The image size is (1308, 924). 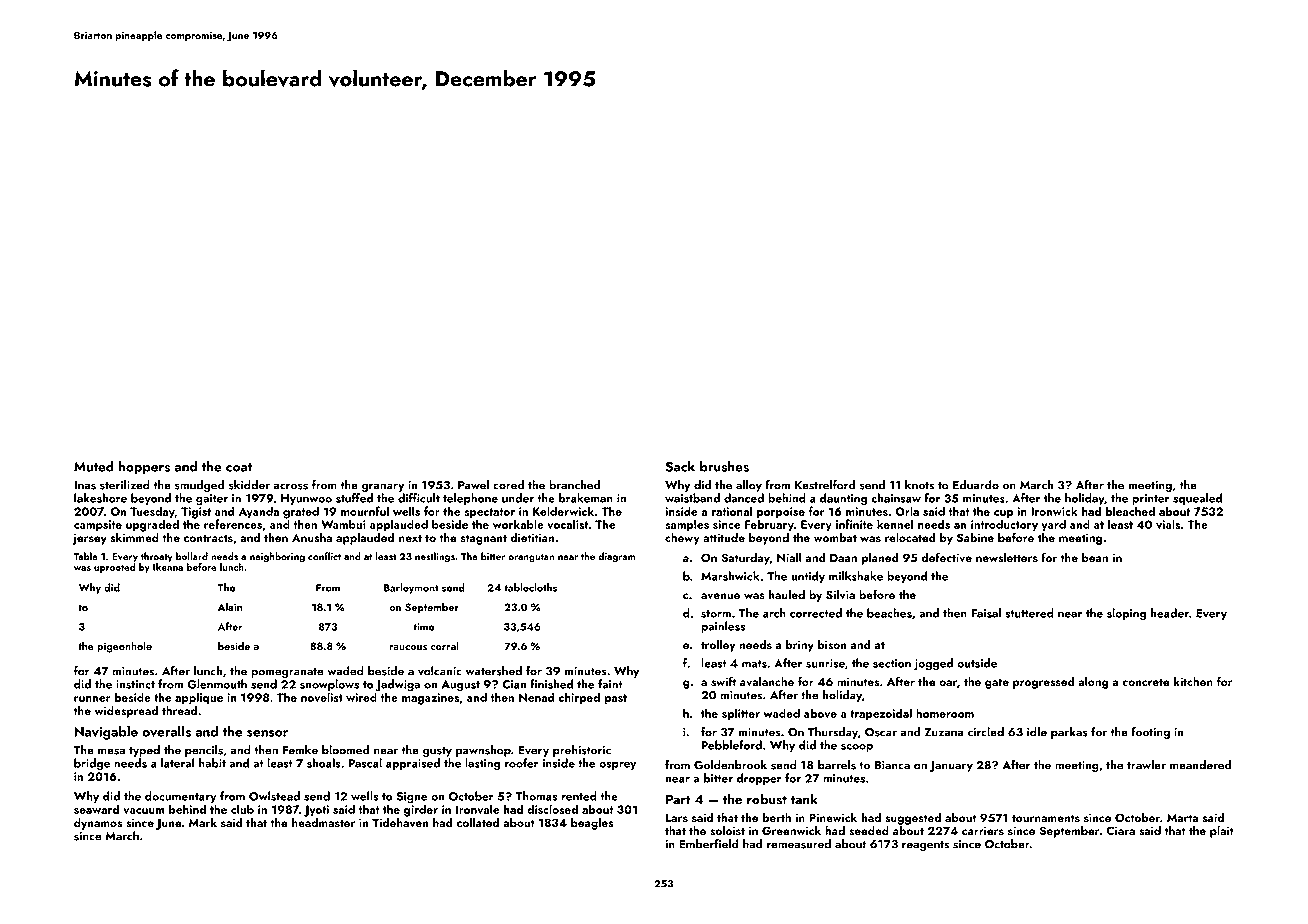 I want to click on bean, so click(x=1095, y=557).
